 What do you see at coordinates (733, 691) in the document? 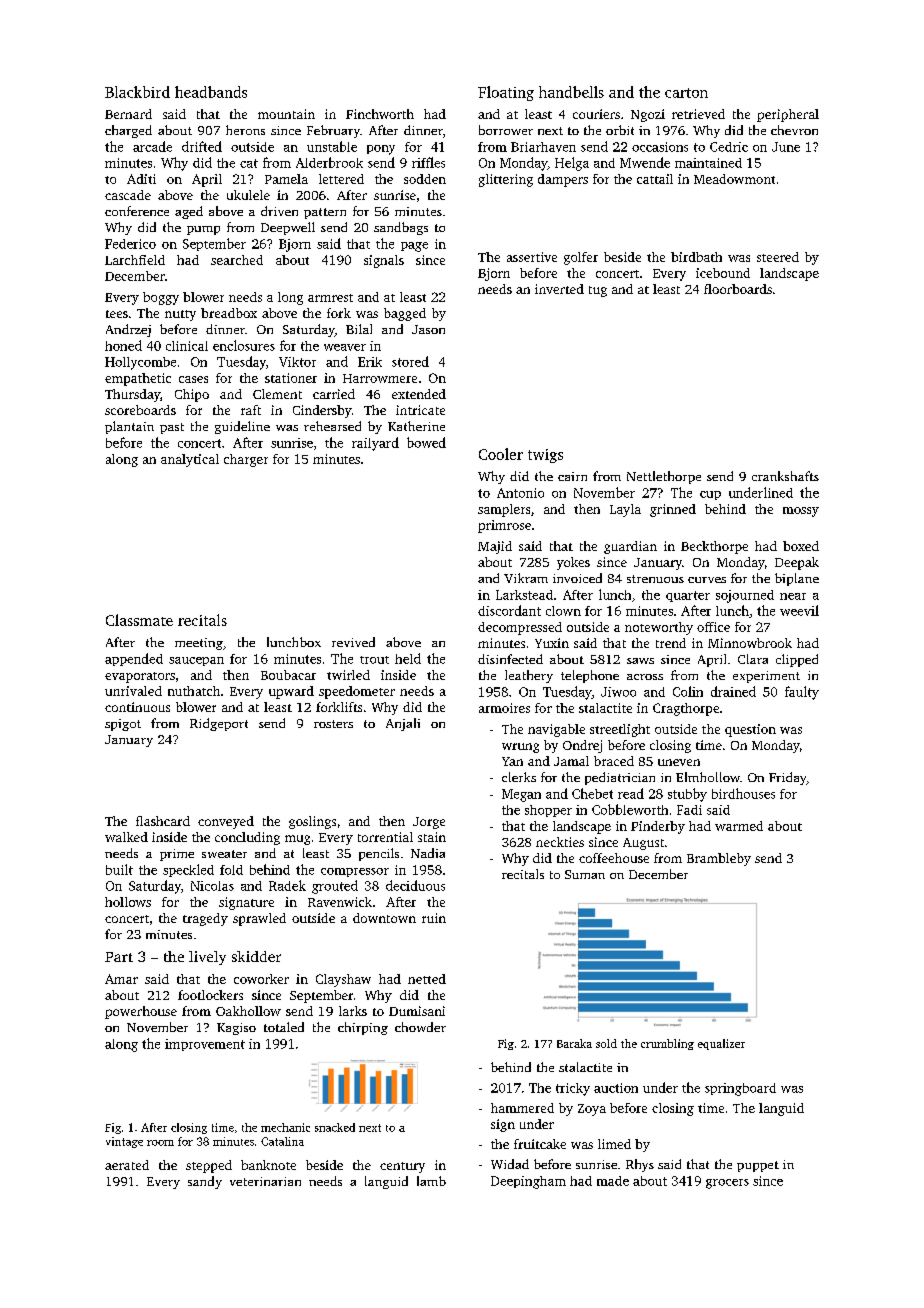
I see `drained` at bounding box center [733, 691].
